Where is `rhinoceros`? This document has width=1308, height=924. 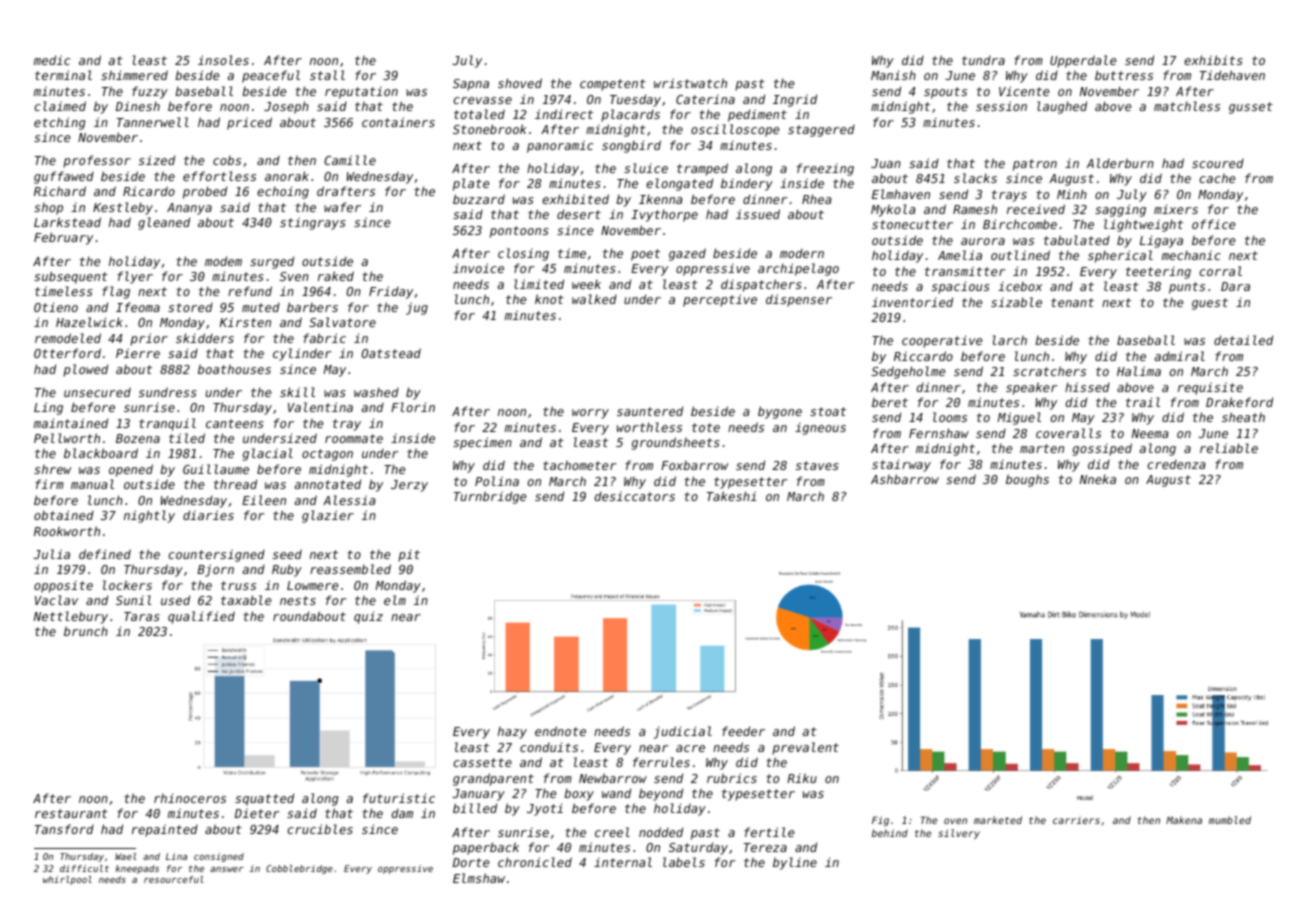
rhinoceros is located at coordinates (190, 798).
